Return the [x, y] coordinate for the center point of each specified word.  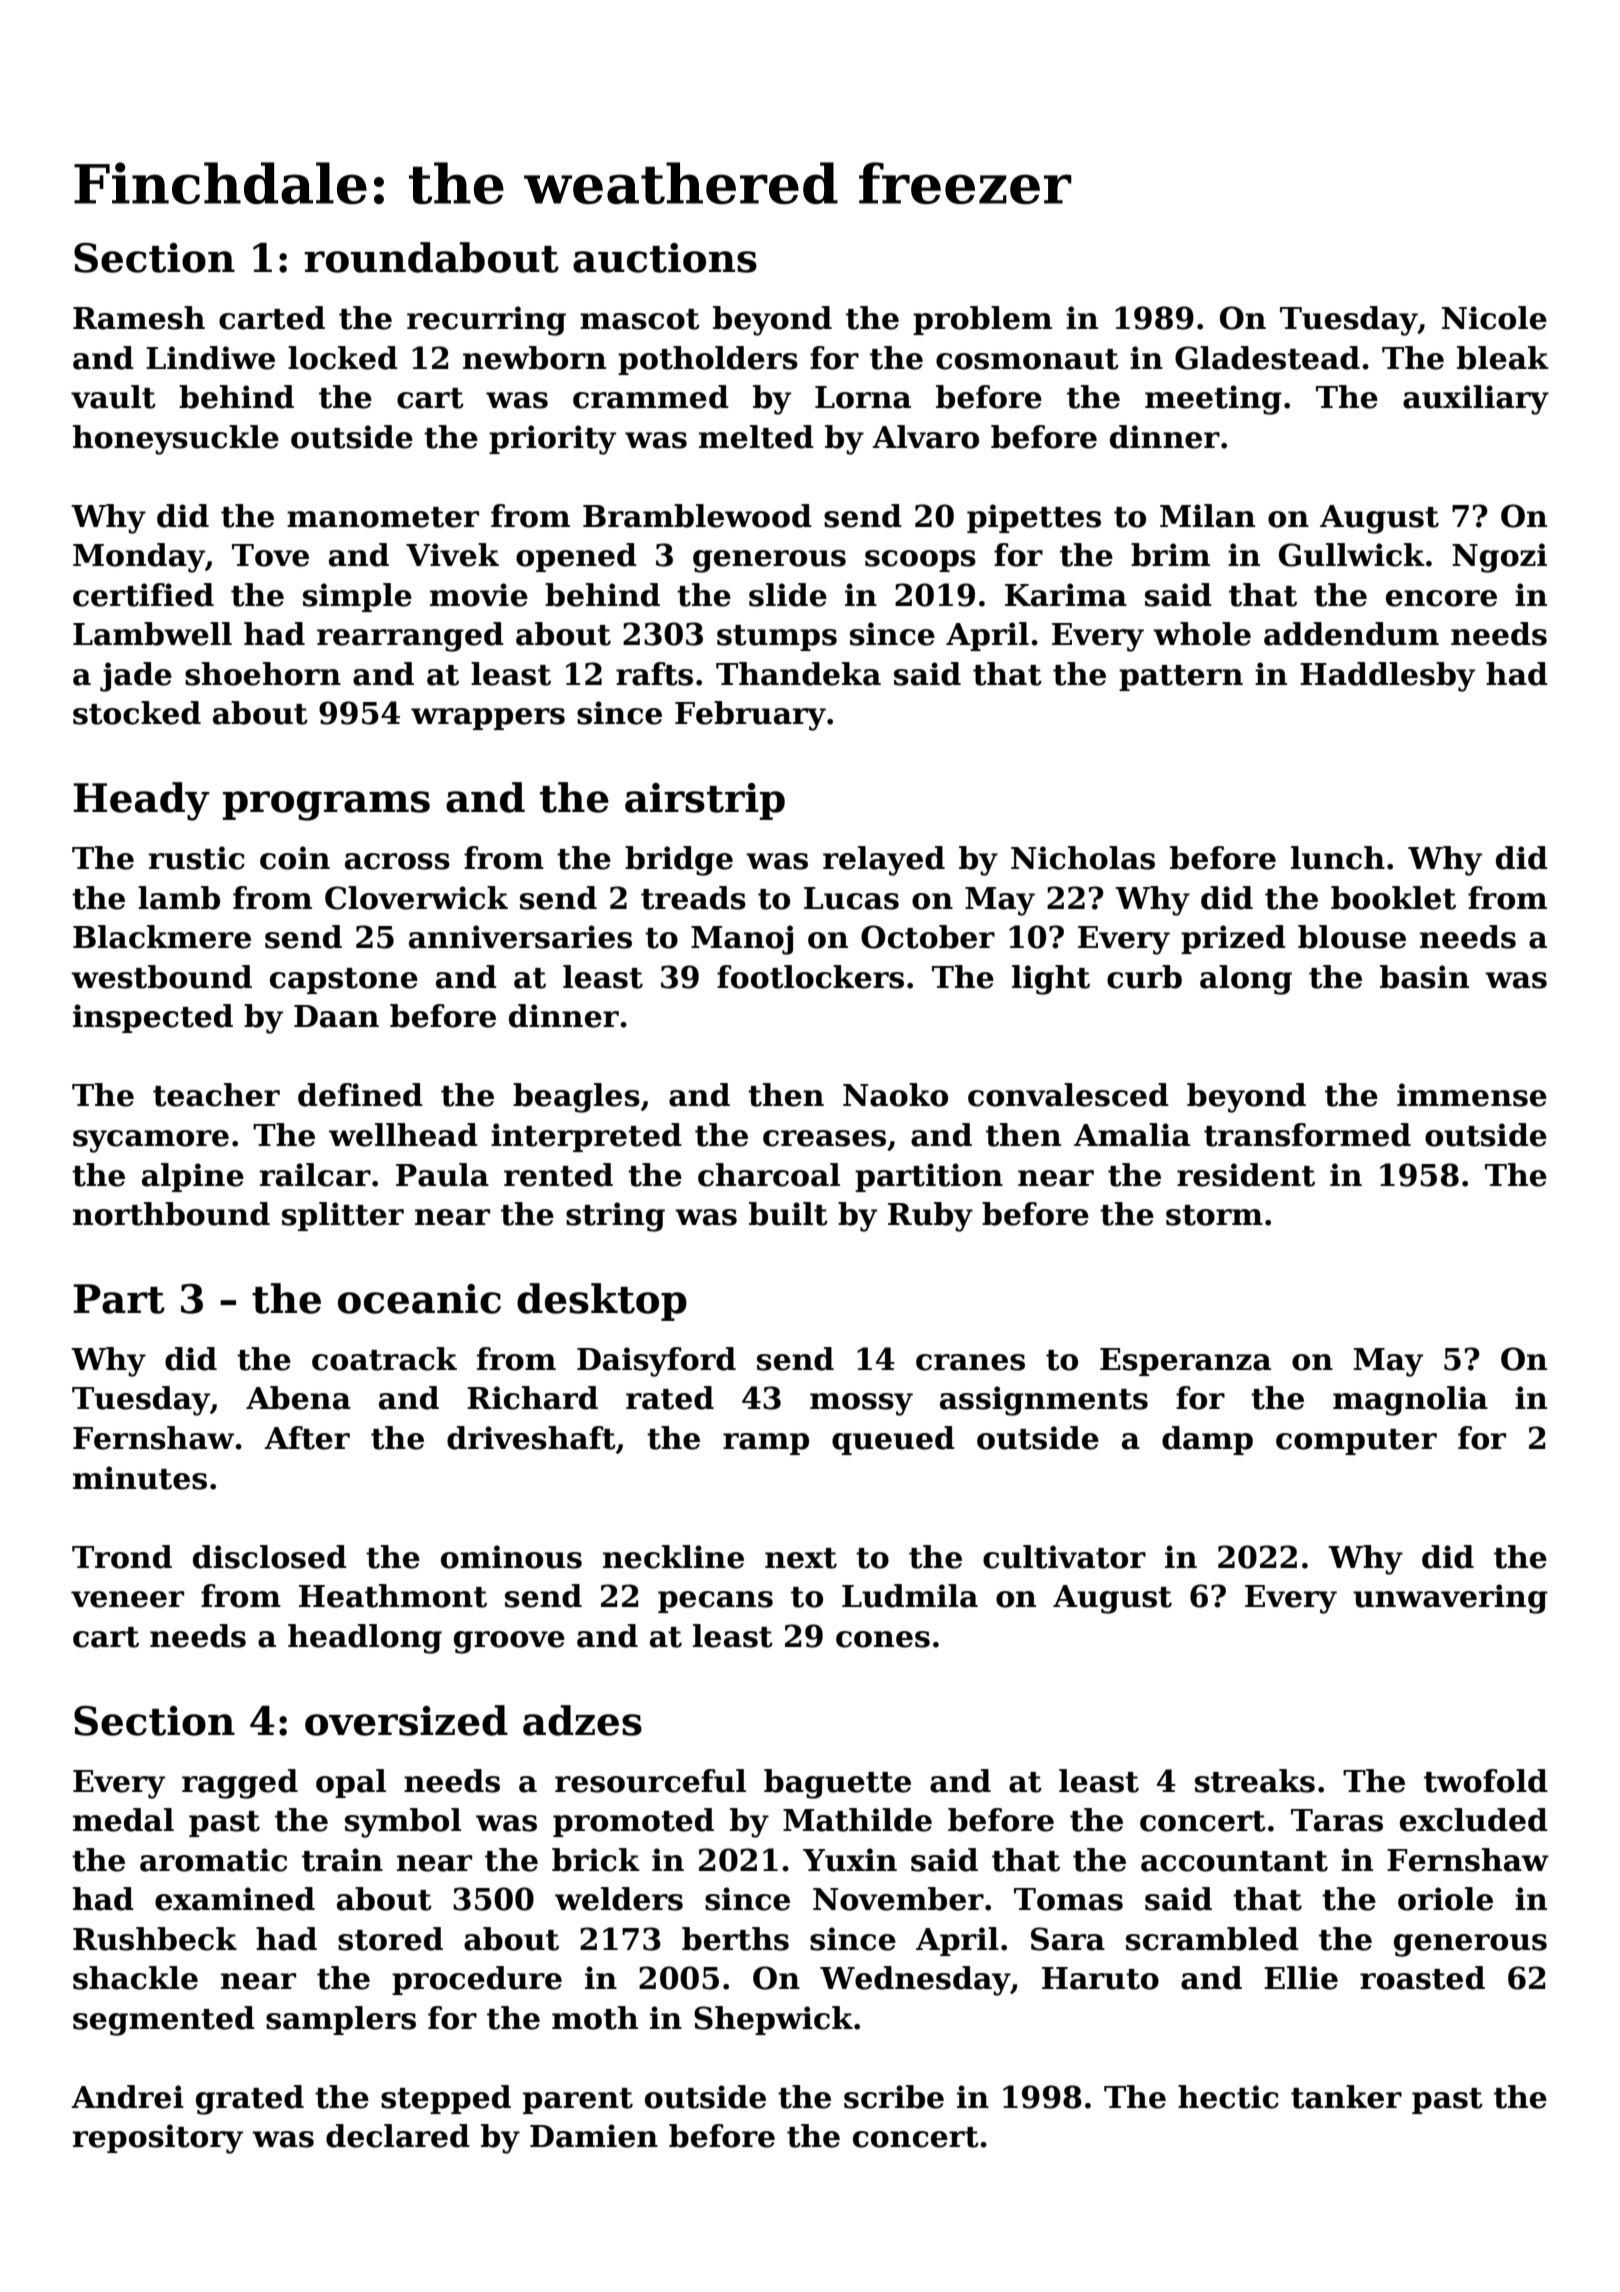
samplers [341, 2020]
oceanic [419, 1299]
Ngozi [1499, 558]
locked [343, 358]
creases [824, 1138]
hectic [1228, 2097]
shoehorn [263, 674]
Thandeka [798, 674]
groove [509, 1642]
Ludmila [910, 1596]
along [1246, 980]
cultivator [1064, 1557]
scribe [894, 2097]
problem [982, 320]
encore [1441, 598]
